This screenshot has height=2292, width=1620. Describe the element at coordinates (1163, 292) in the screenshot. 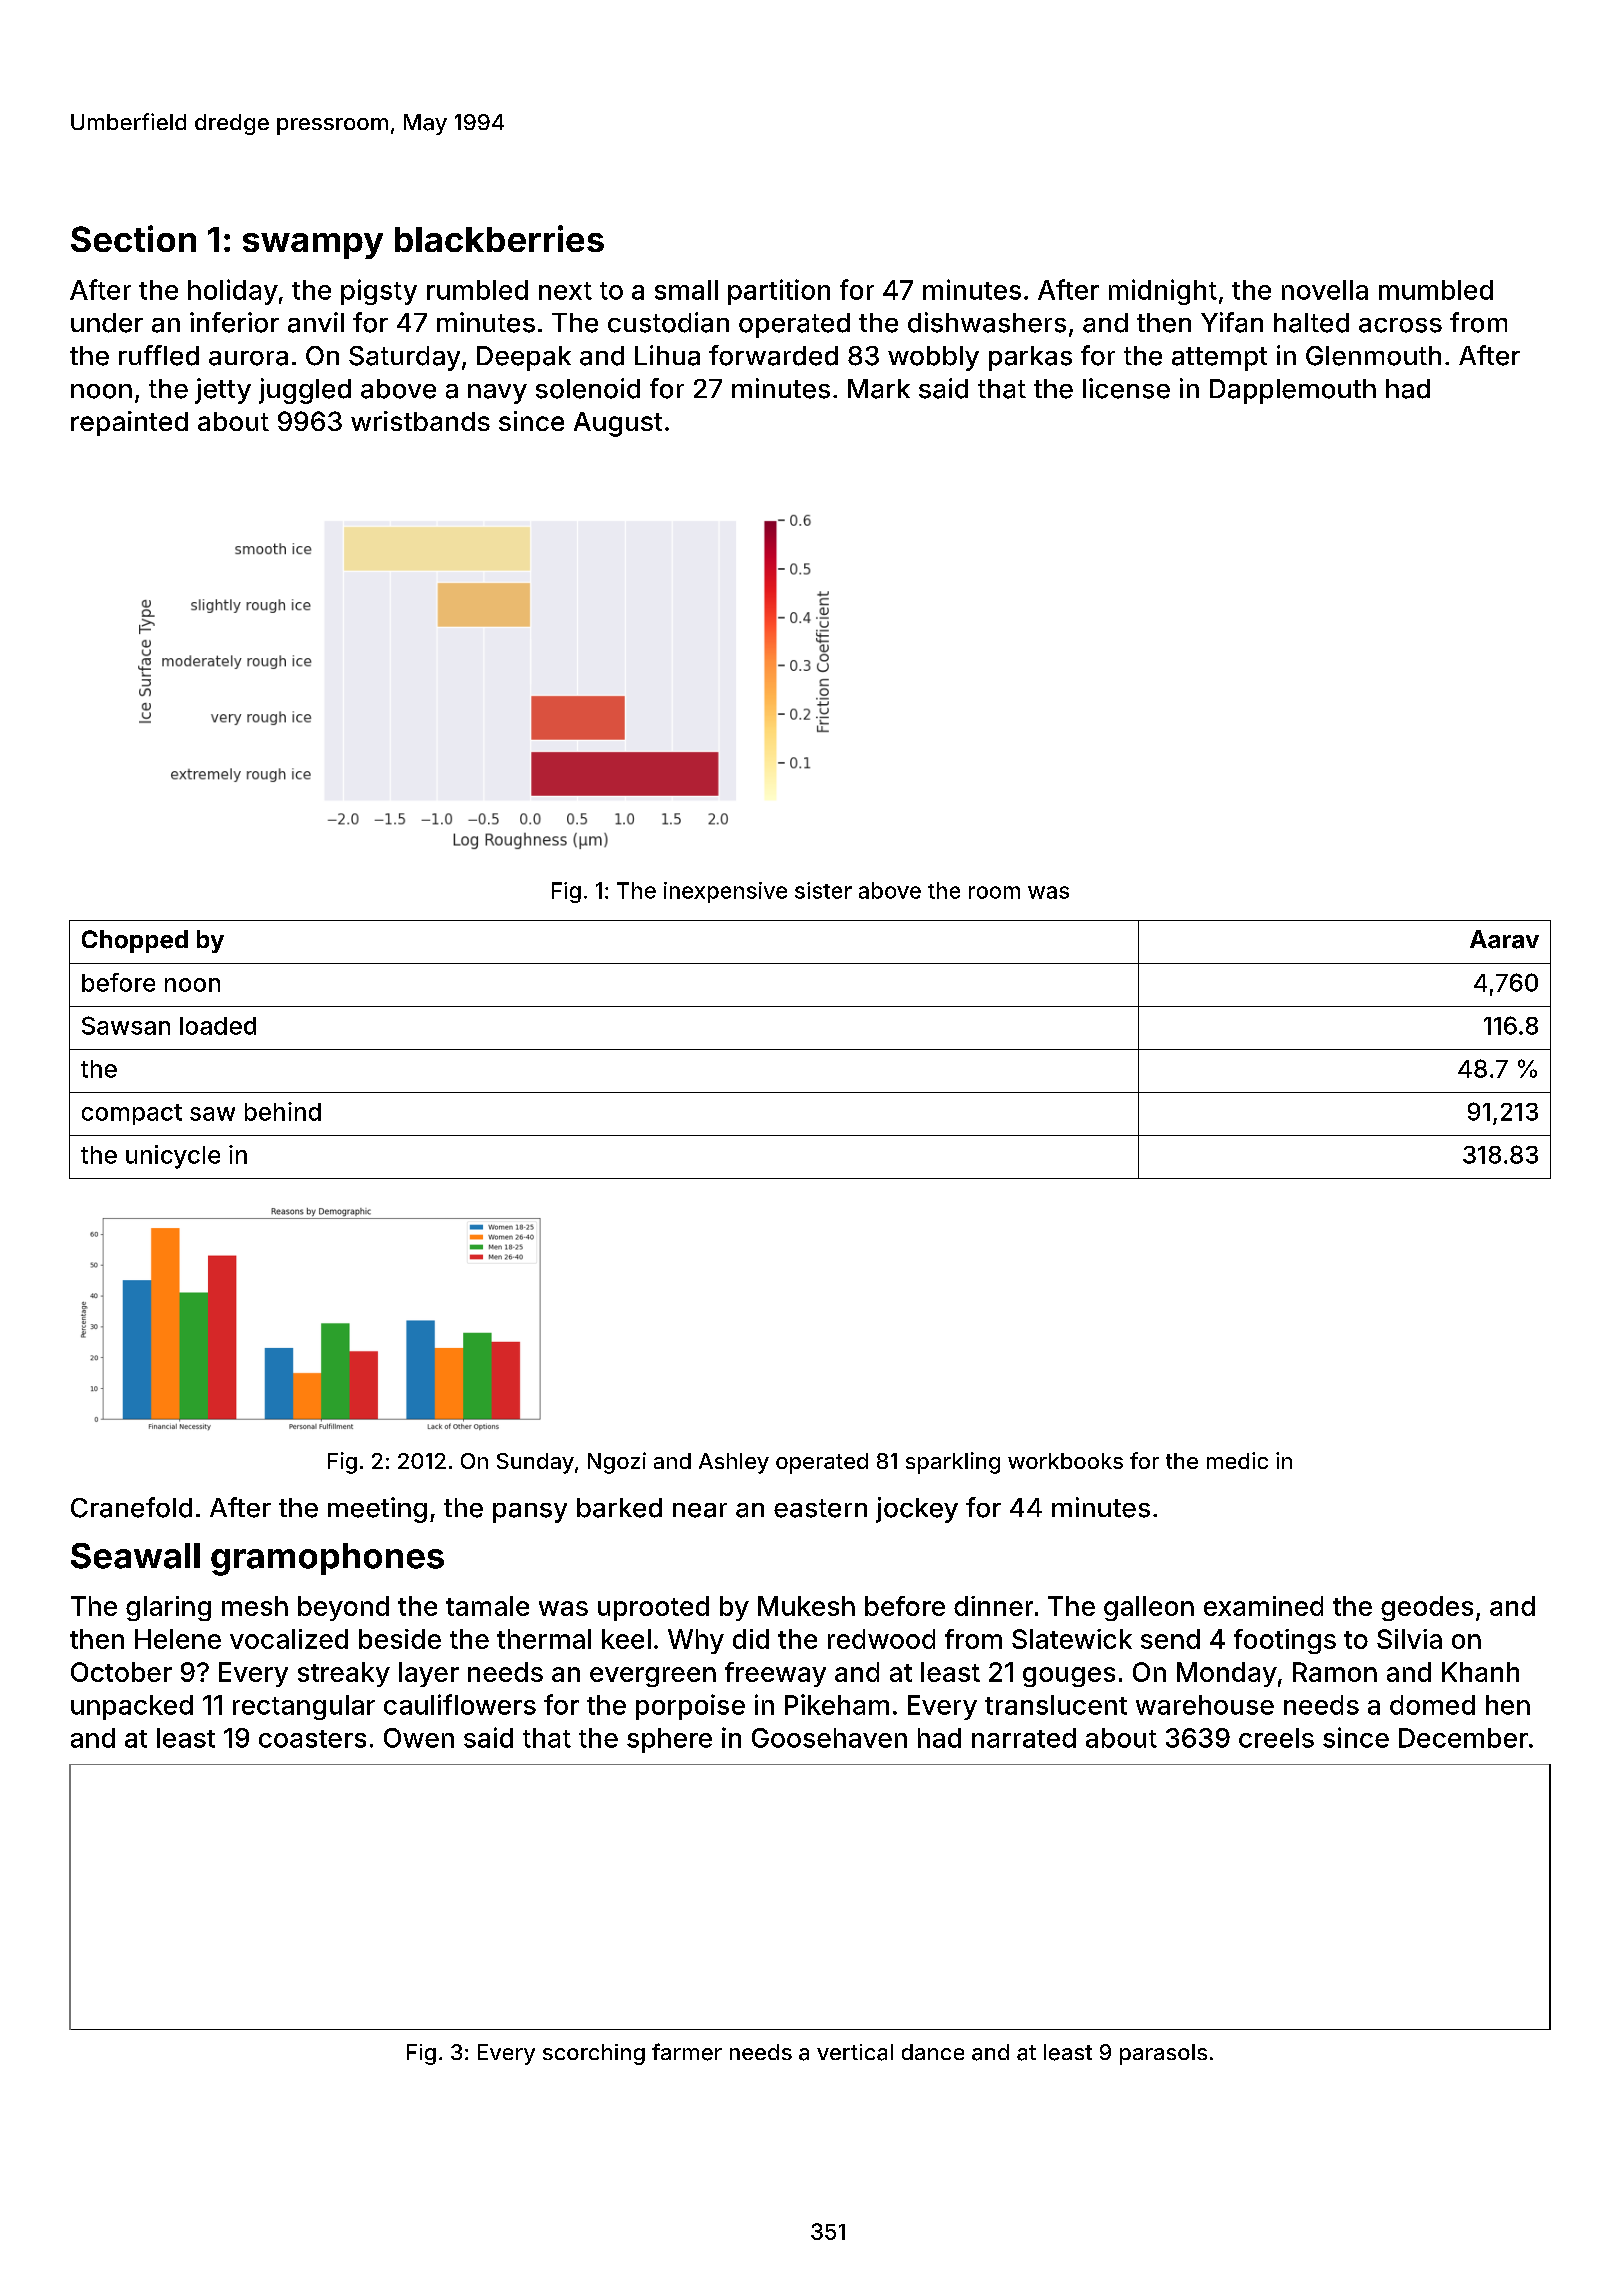

I see `midnight` at that location.
